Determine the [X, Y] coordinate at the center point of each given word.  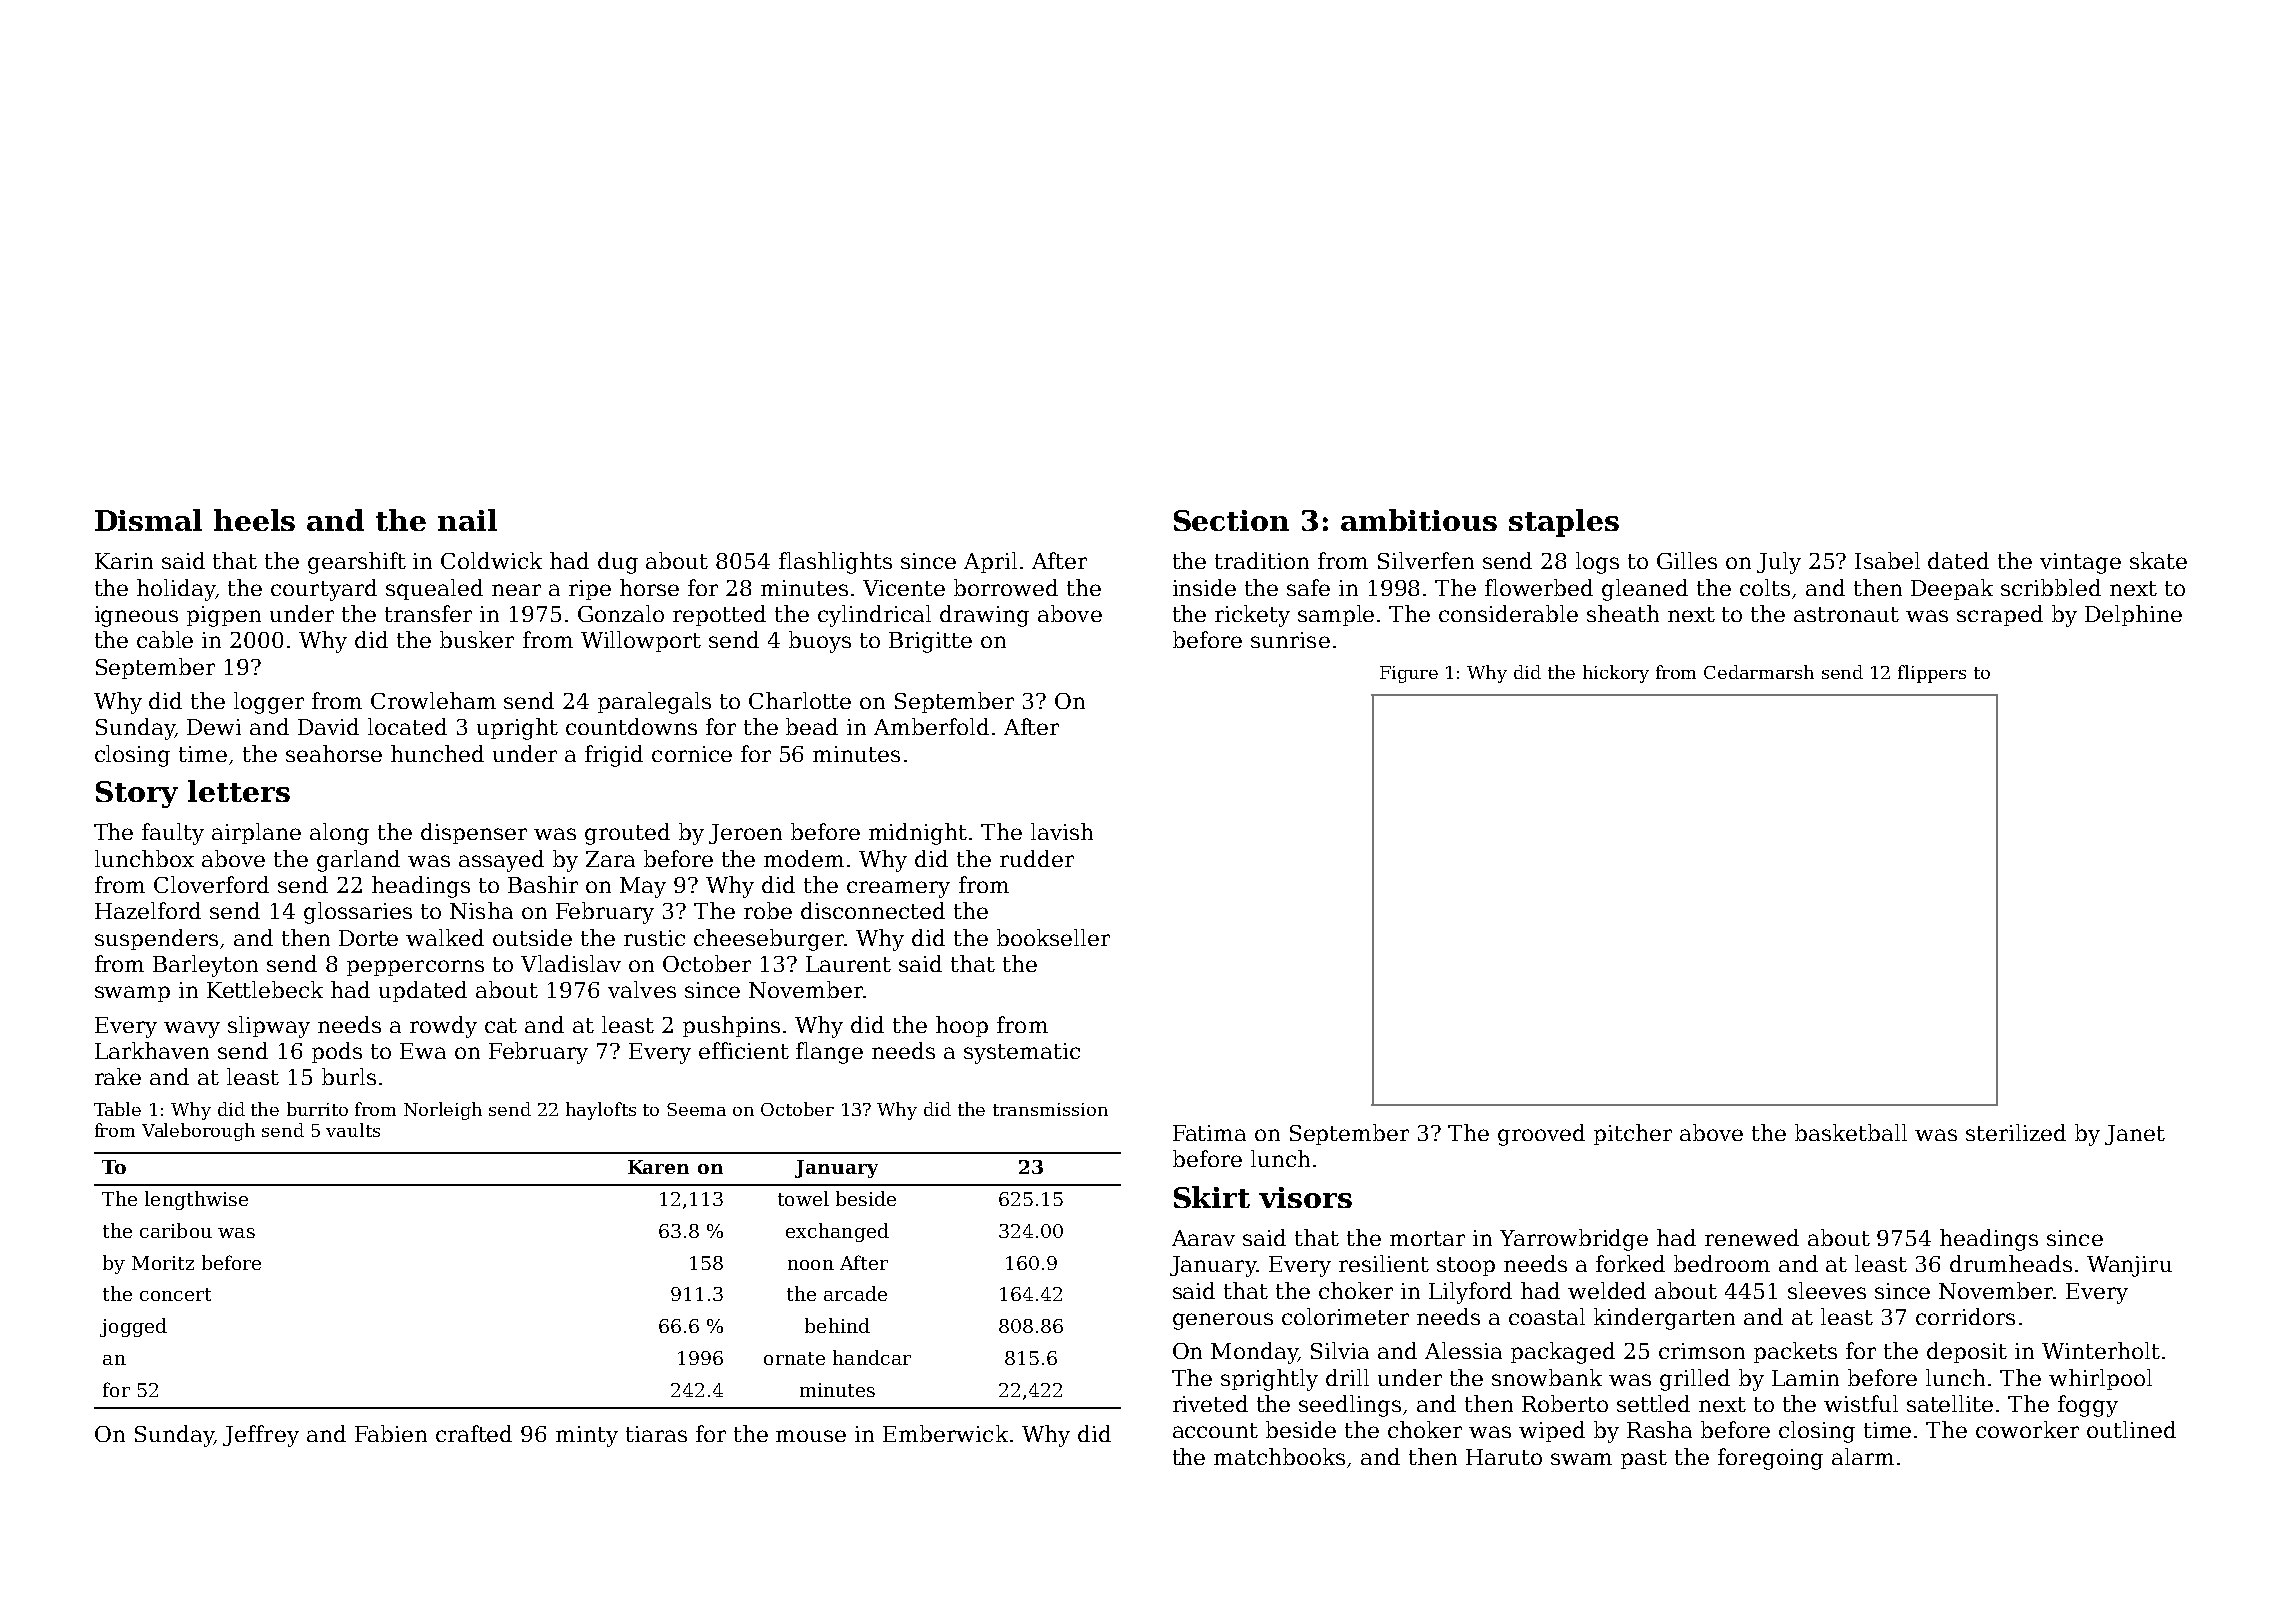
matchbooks [1279, 1456]
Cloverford [211, 884]
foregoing [1770, 1459]
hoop [962, 1026]
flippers [1932, 674]
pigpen [224, 616]
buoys [820, 642]
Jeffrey [261, 1436]
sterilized [2016, 1132]
